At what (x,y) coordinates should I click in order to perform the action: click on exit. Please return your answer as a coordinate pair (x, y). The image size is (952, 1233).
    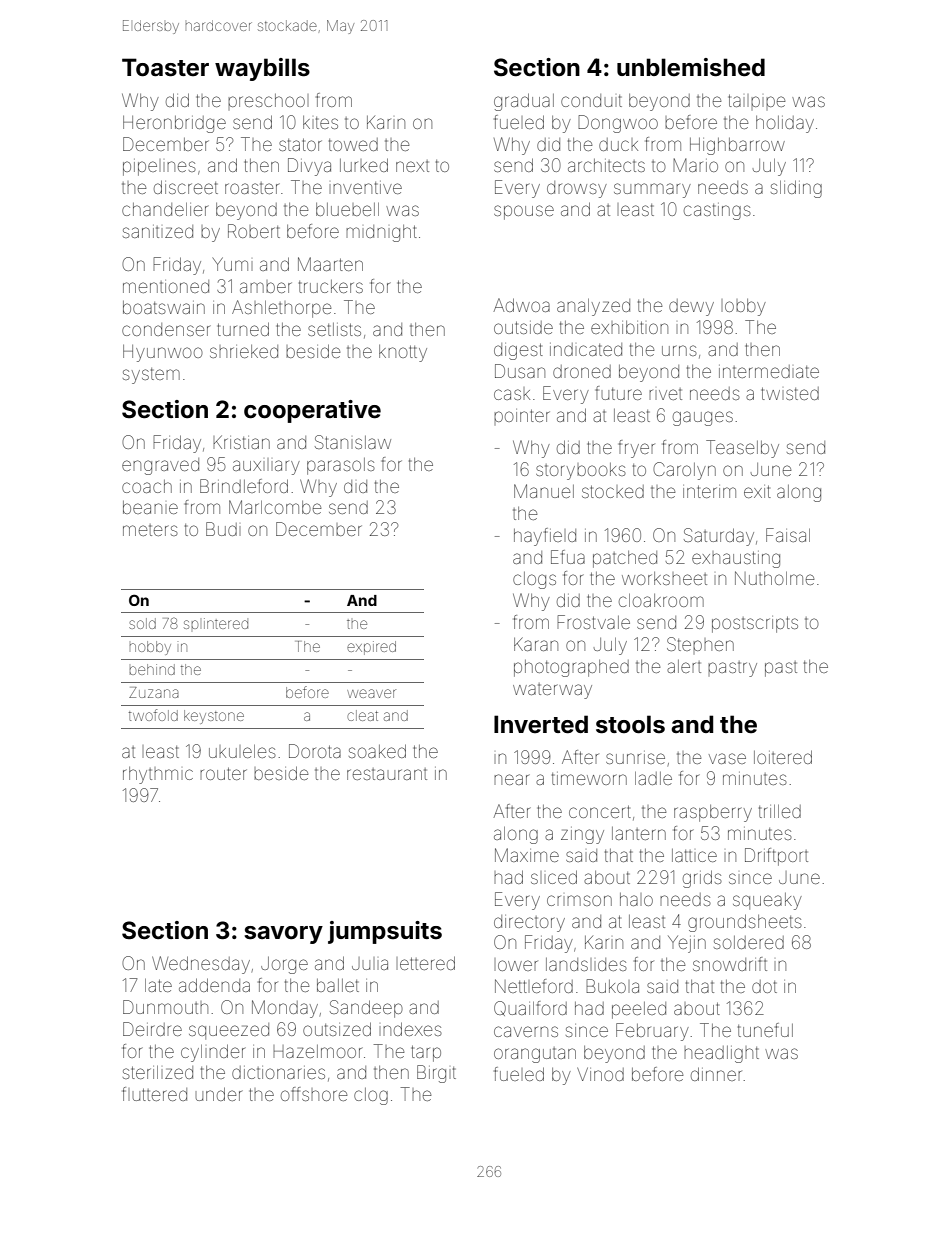
    Looking at the image, I should click on (757, 491).
